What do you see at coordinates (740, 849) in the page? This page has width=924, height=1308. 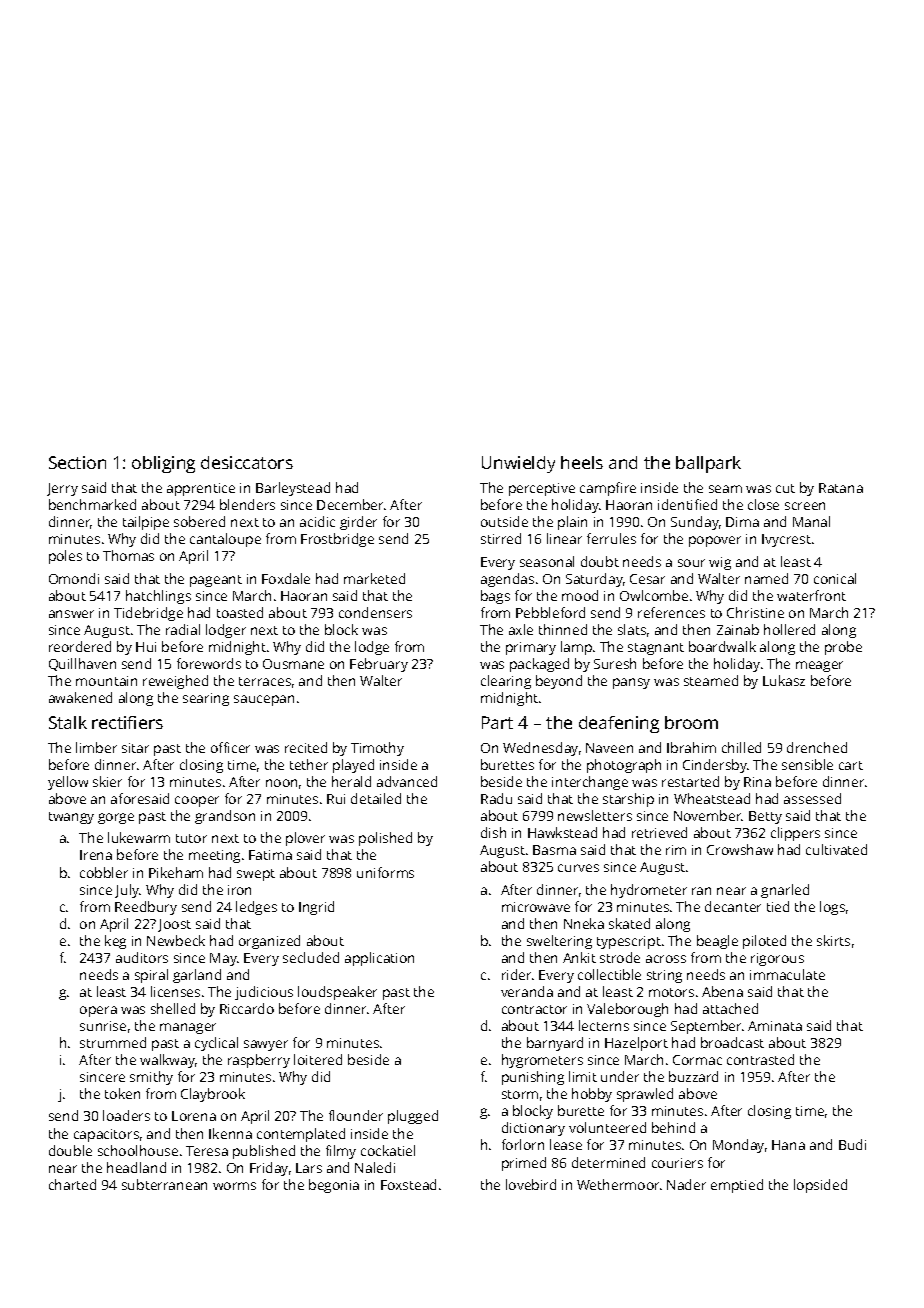 I see `Crowshaw` at bounding box center [740, 849].
